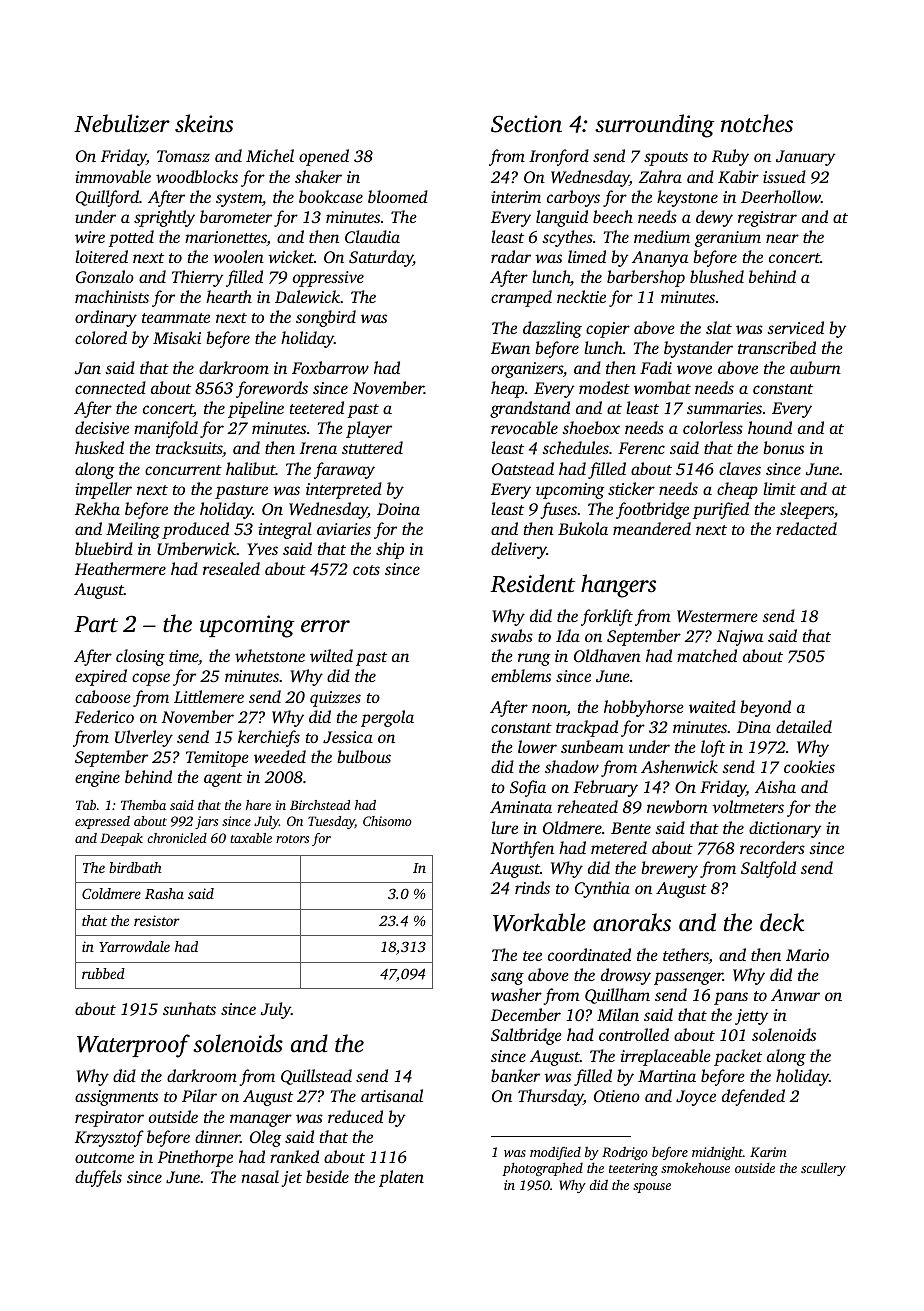 This screenshot has width=924, height=1311. Describe the element at coordinates (330, 367) in the screenshot. I see `Foxbarrow` at that location.
